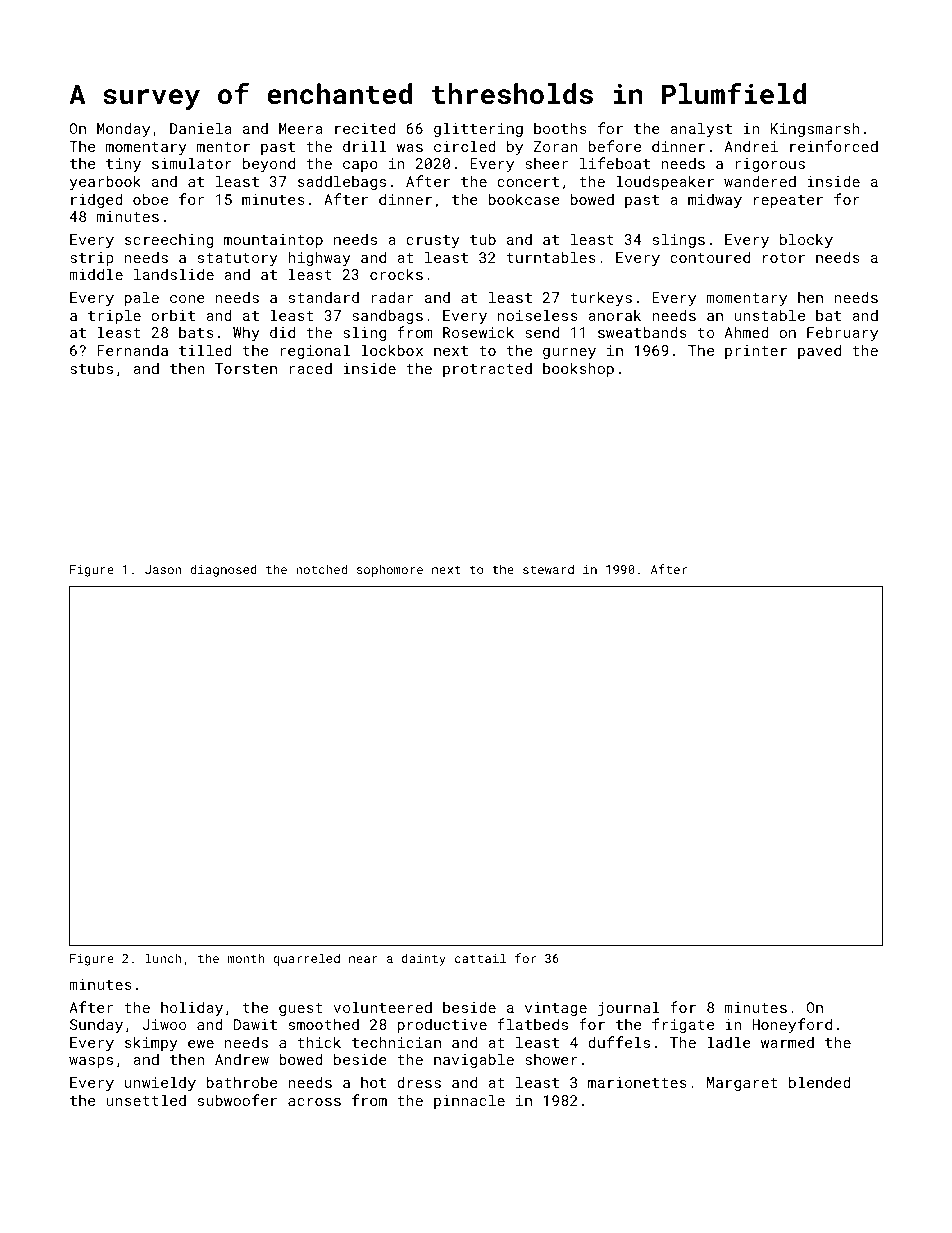 This page has height=1233, width=952. Describe the element at coordinates (96, 1025) in the page. I see `Sunday` at that location.
